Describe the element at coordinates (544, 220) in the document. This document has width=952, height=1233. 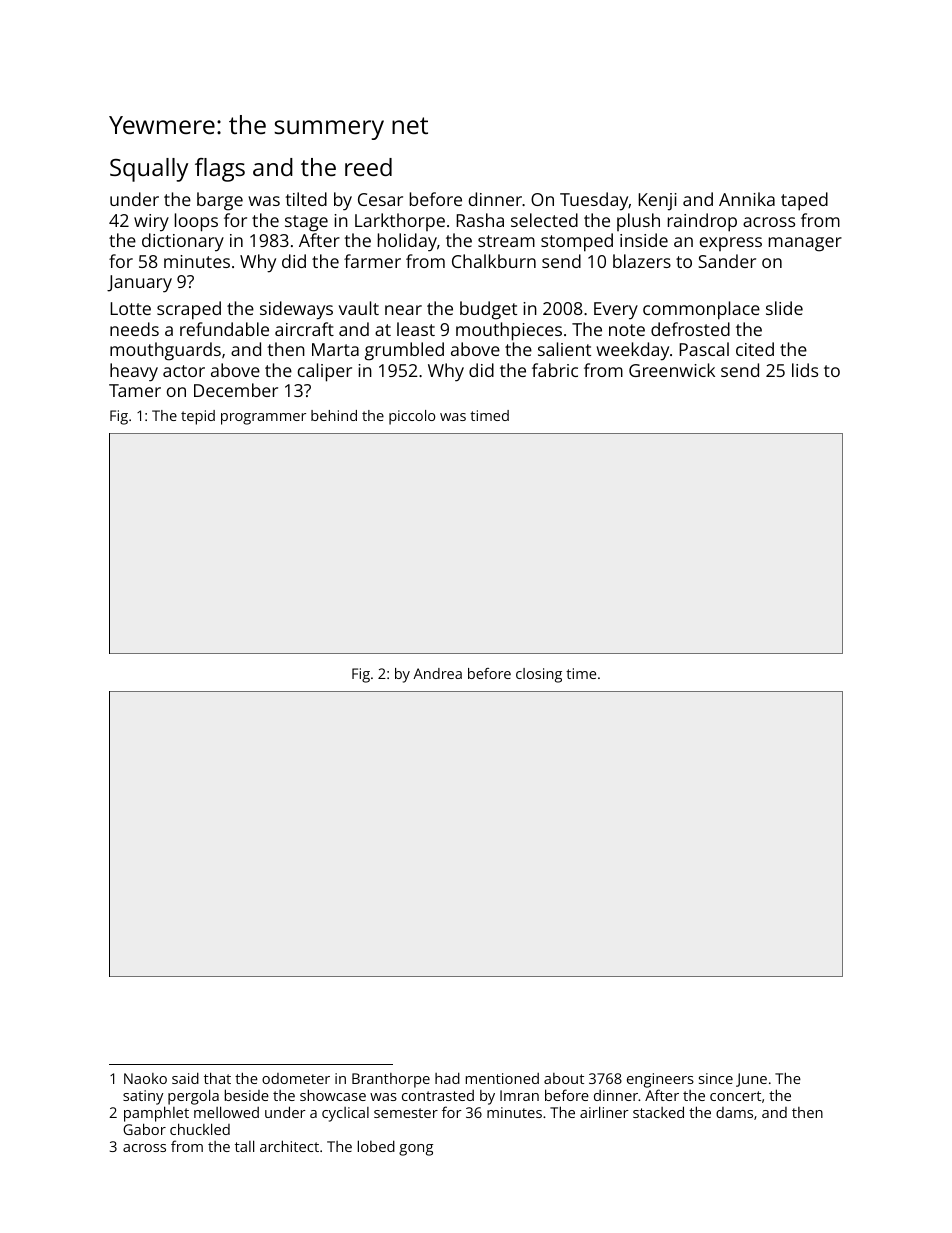
I see `selected` at that location.
